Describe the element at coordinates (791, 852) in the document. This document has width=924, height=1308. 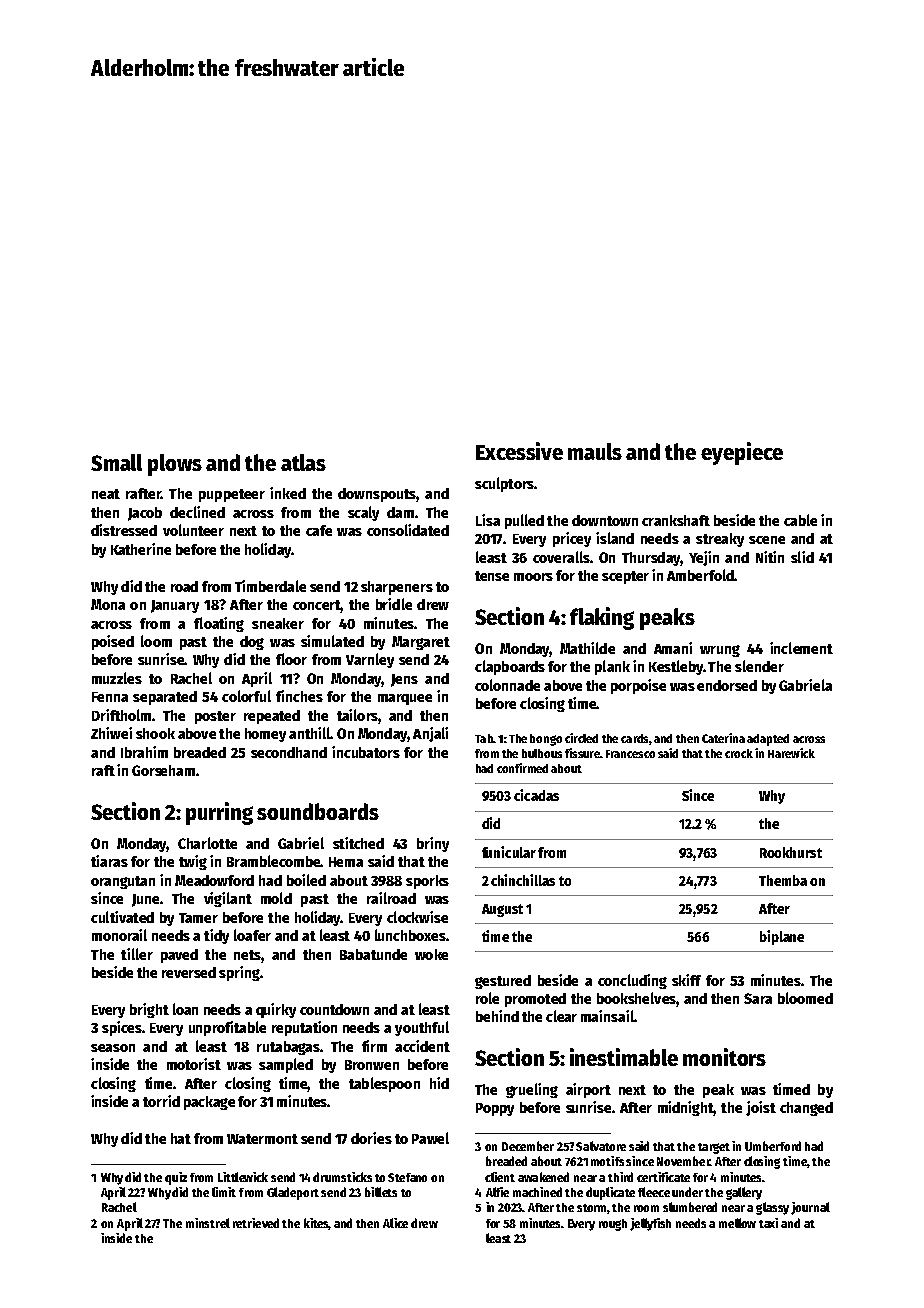
I see `Rookhurst` at that location.
